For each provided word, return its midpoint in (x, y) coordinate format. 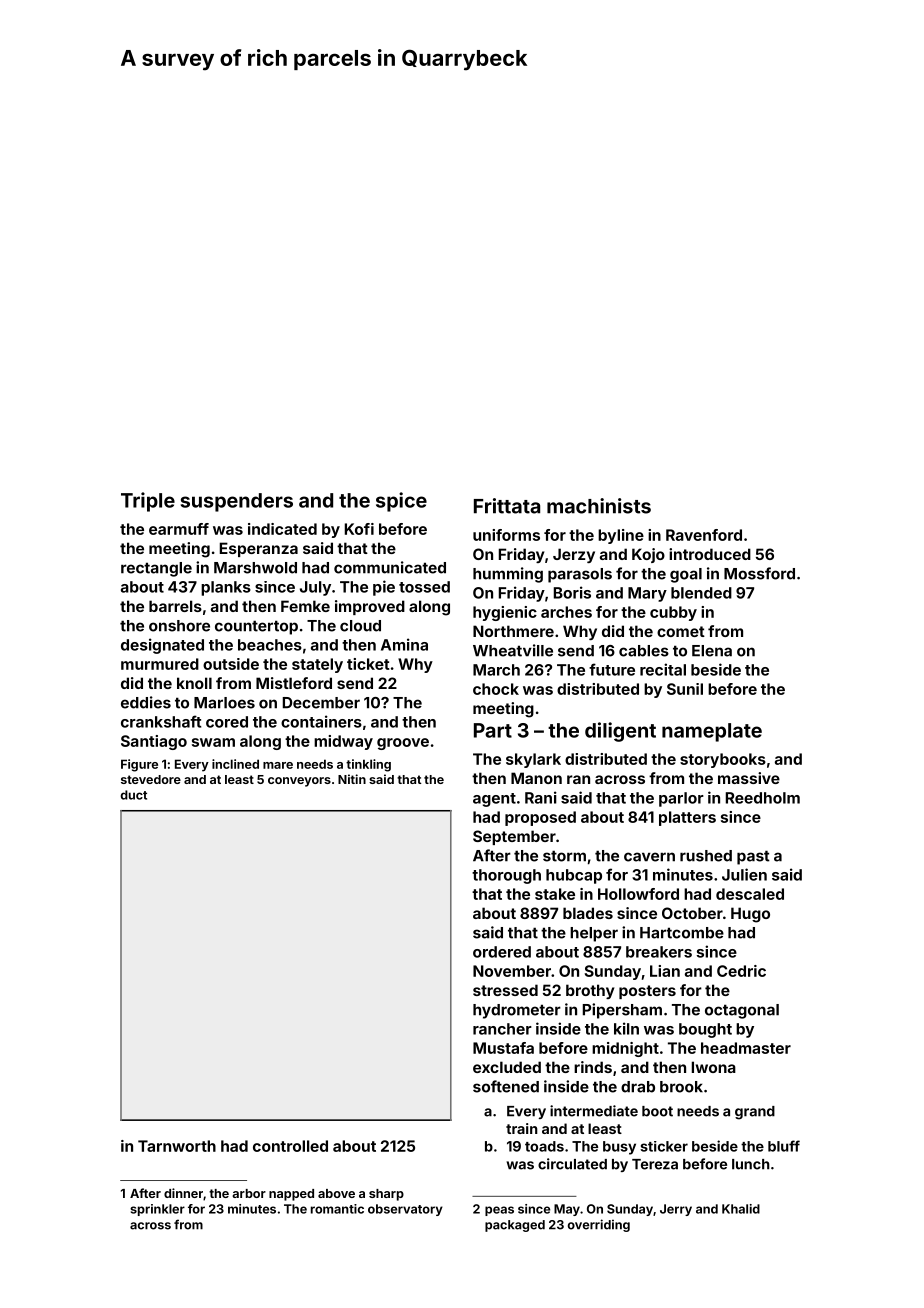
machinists (599, 506)
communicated (390, 567)
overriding (599, 1225)
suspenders (237, 502)
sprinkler (157, 1210)
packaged (515, 1226)
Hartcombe (682, 933)
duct (134, 795)
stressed (505, 990)
